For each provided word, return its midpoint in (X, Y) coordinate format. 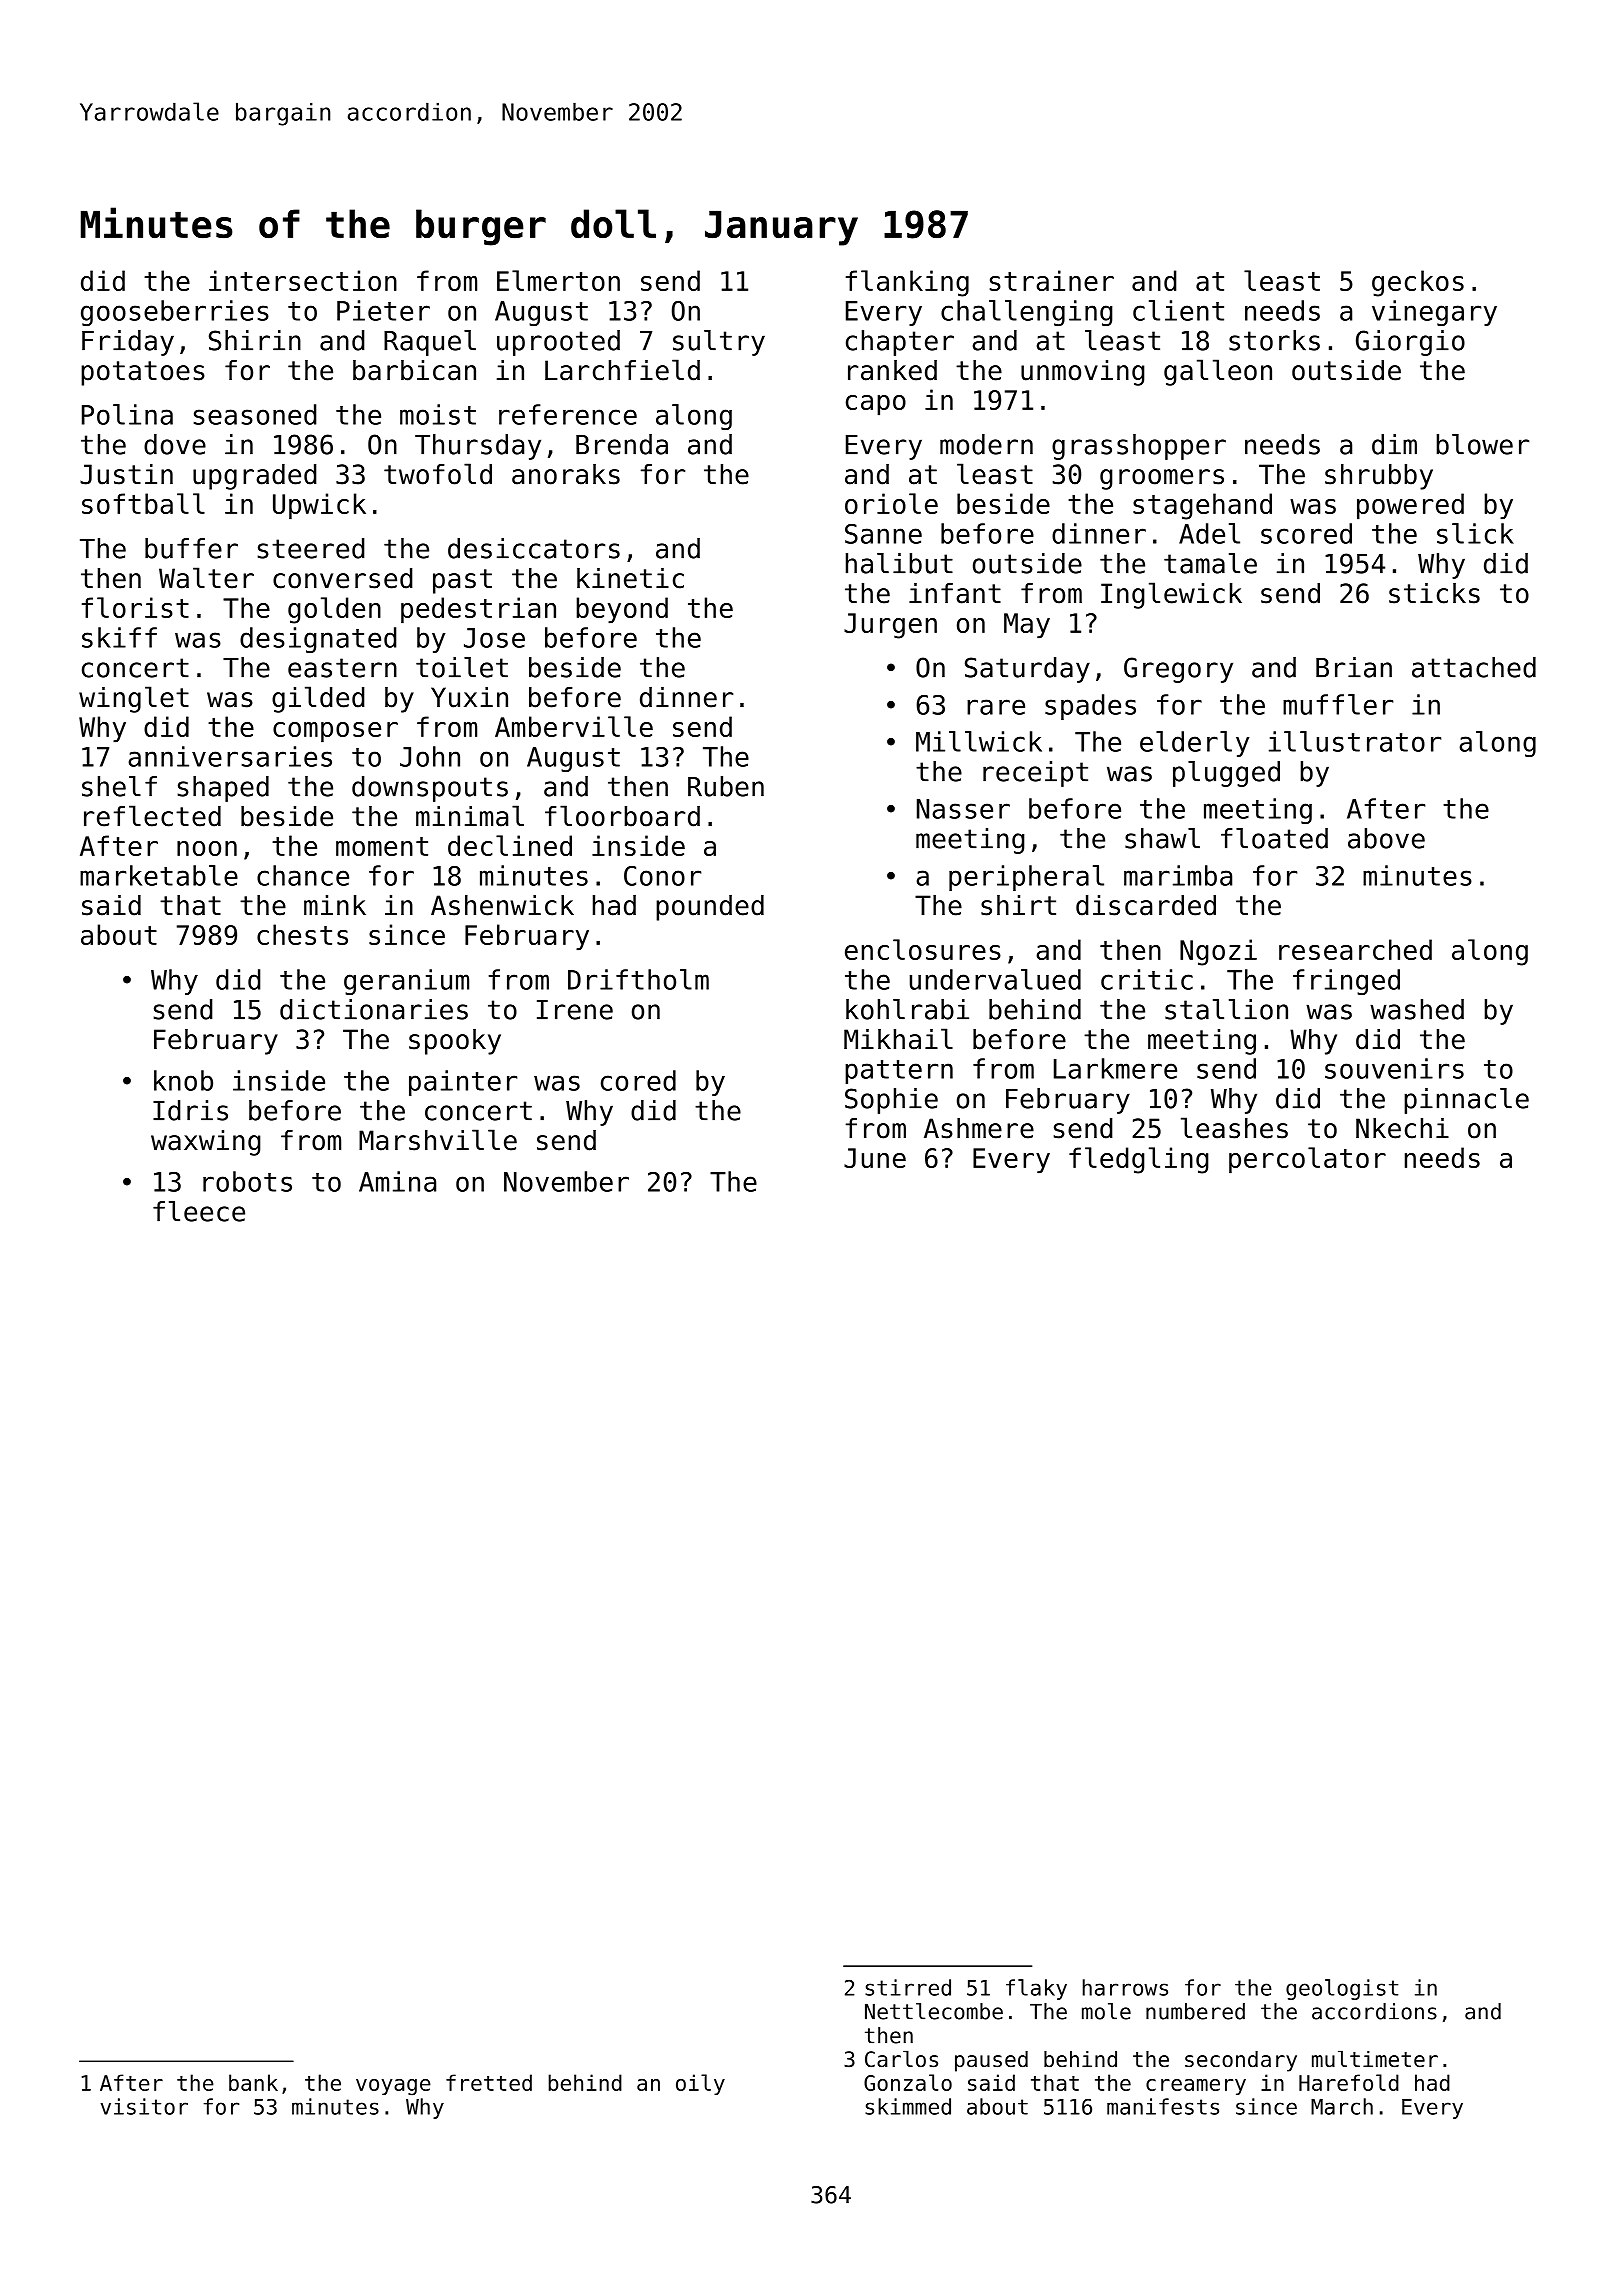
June (875, 1158)
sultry (719, 343)
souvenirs (1394, 1068)
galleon (1218, 372)
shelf (119, 786)
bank (253, 2082)
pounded (710, 908)
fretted (489, 2082)
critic (1147, 979)
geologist (1342, 1989)
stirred (908, 1987)
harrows (1125, 1987)
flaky (1036, 1989)
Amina (397, 1181)
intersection (303, 280)
